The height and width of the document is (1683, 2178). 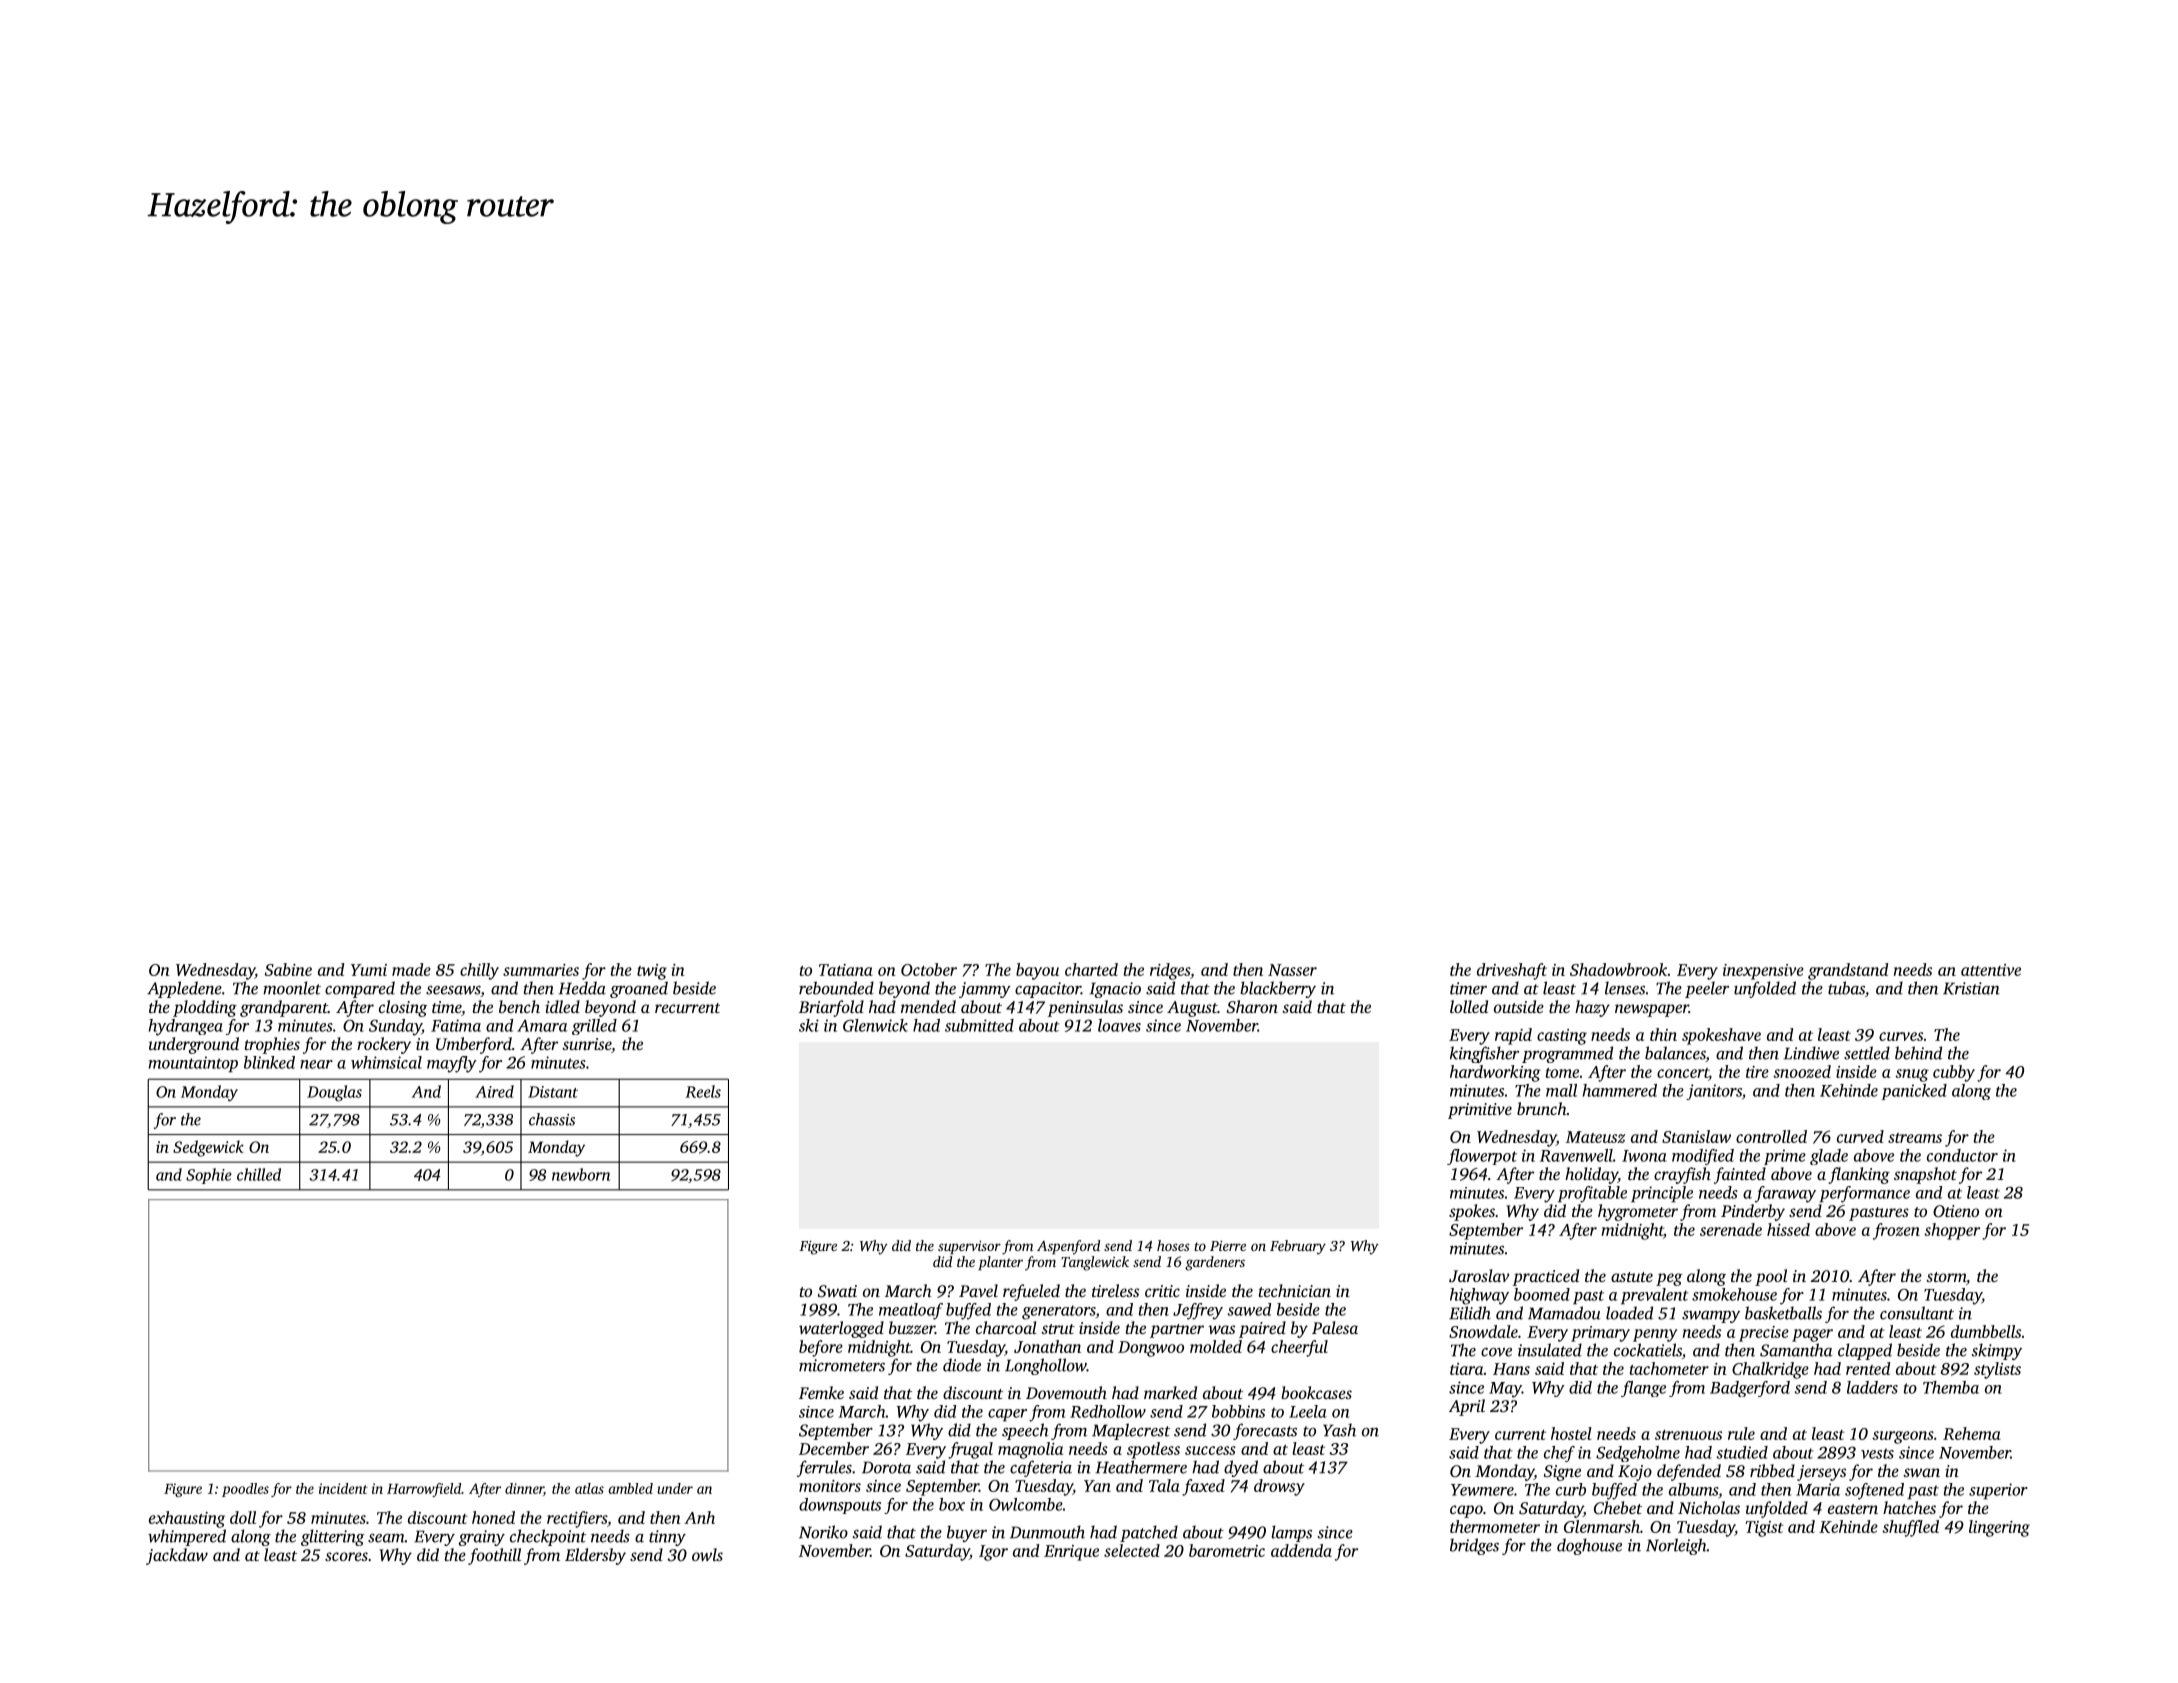 I want to click on Anh, so click(x=699, y=1517).
